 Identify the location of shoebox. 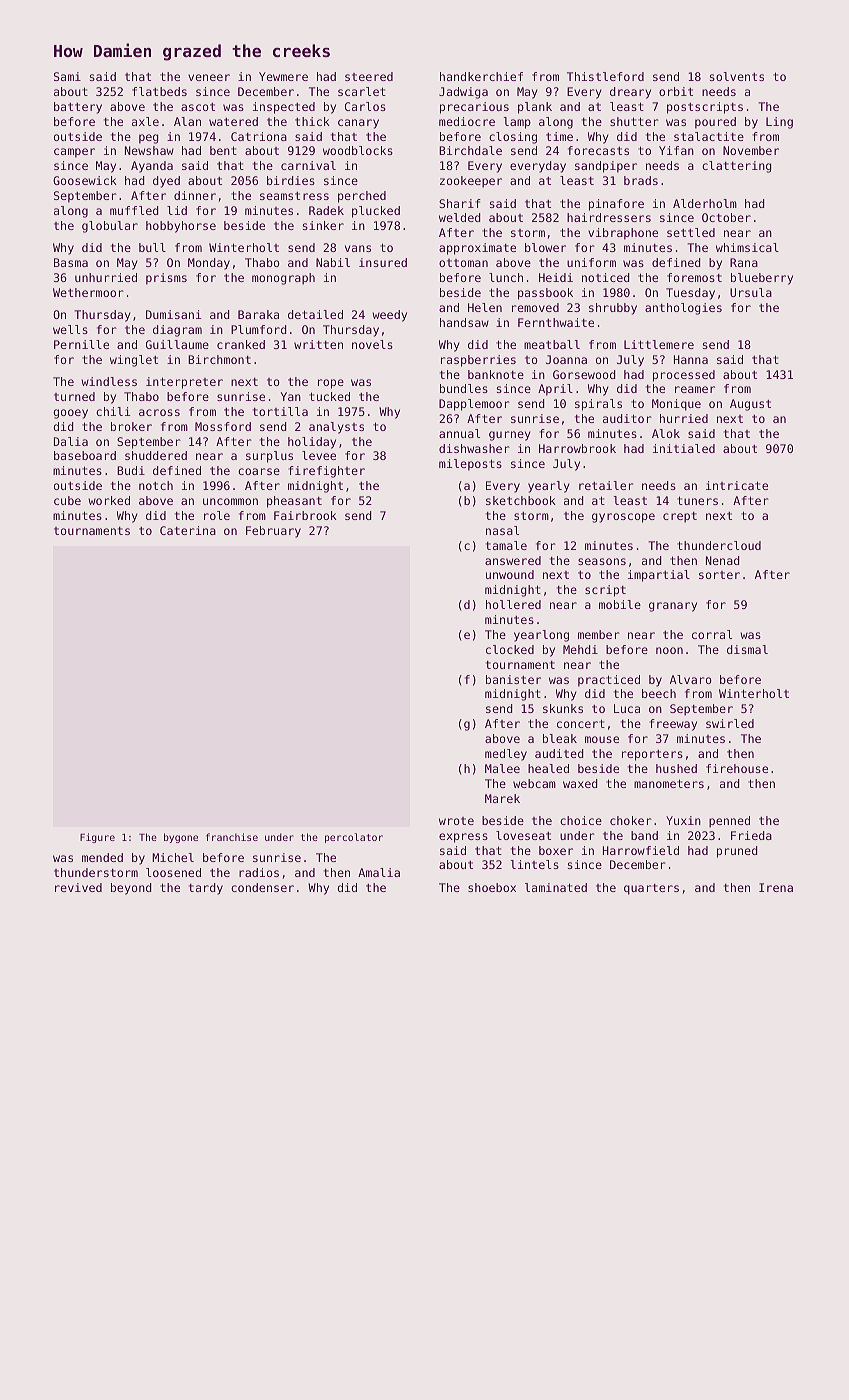
(492, 887).
